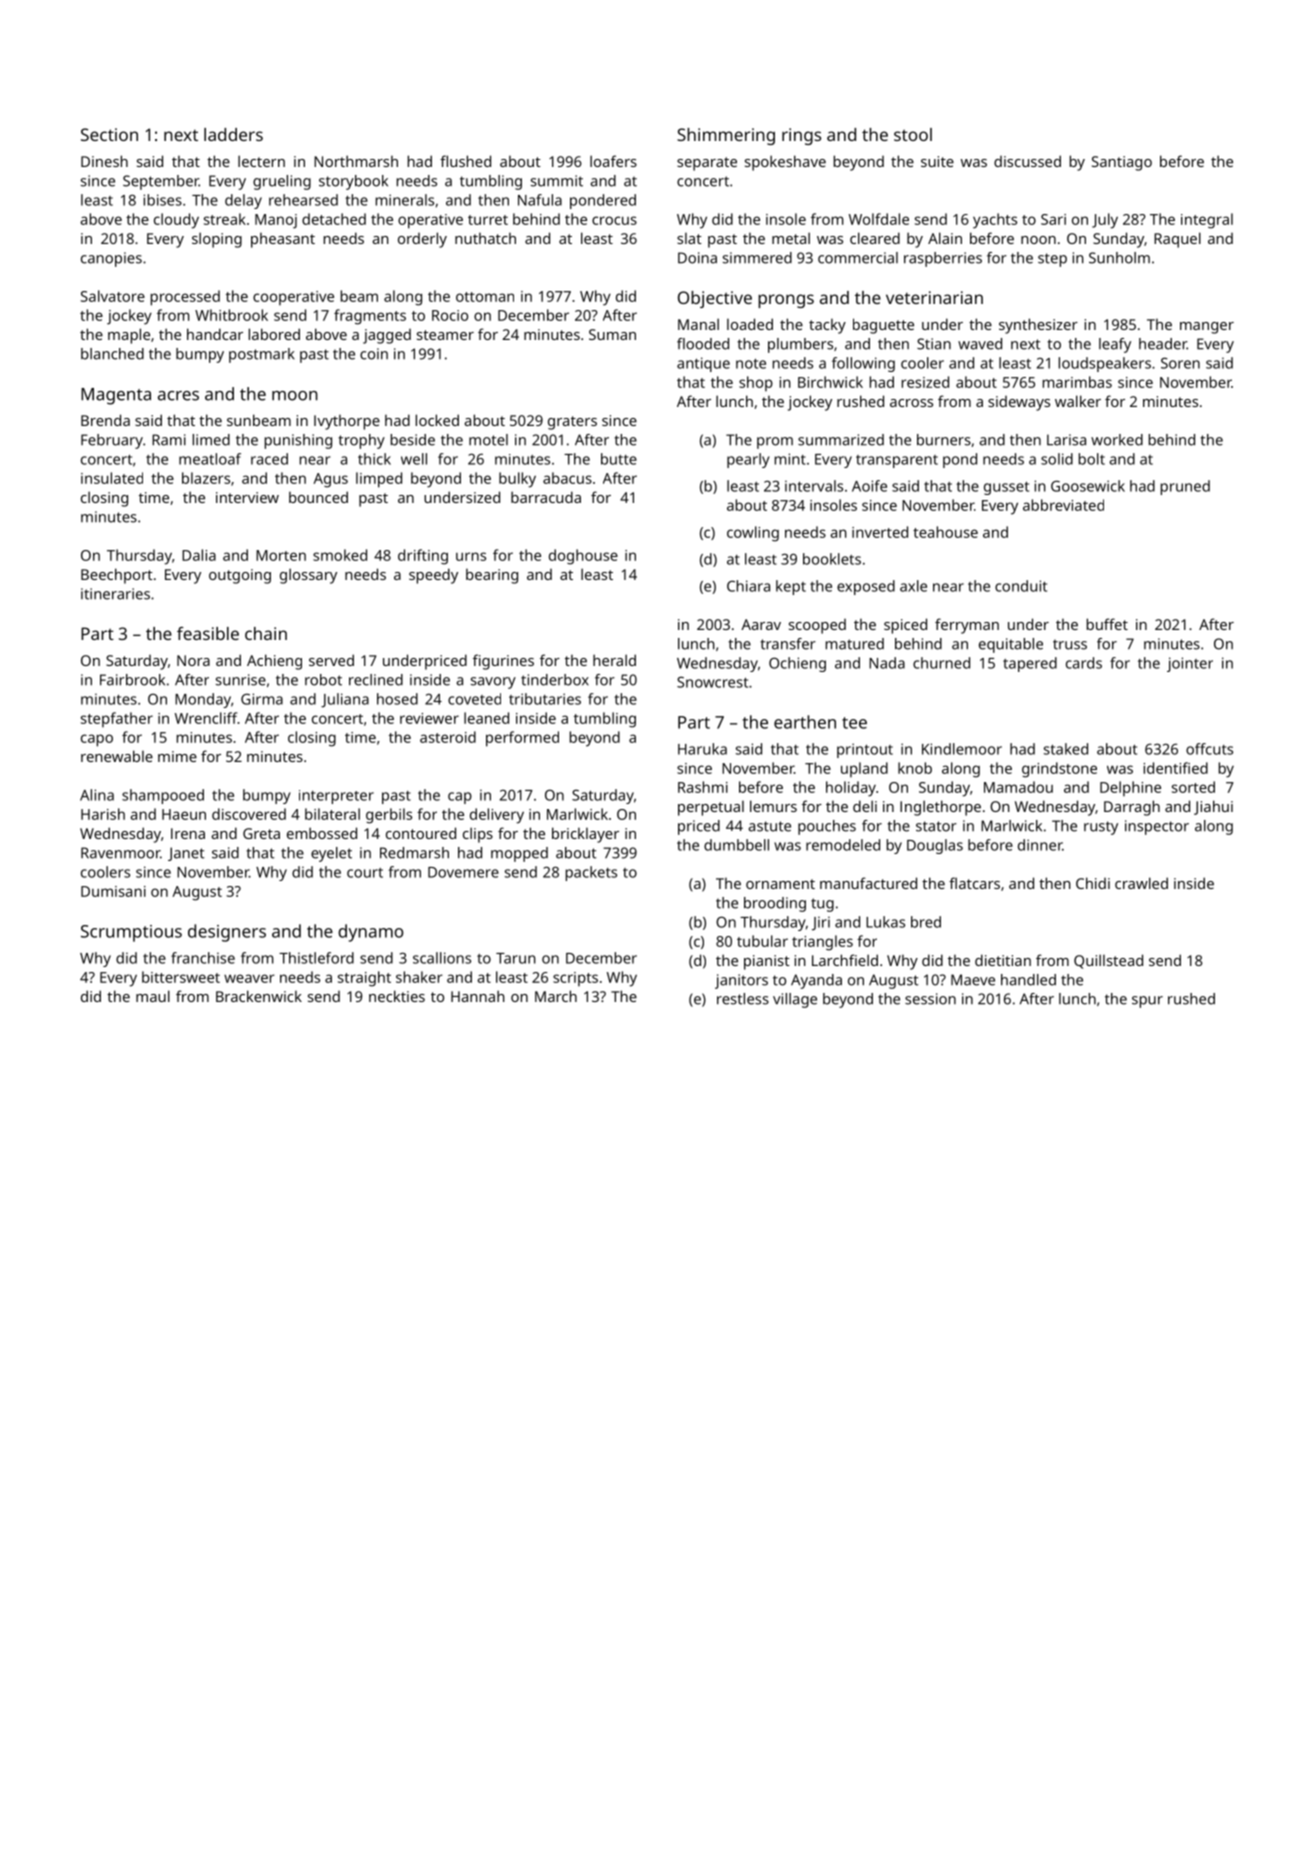 The height and width of the screenshot is (1859, 1314). What do you see at coordinates (203, 700) in the screenshot?
I see `Monday` at bounding box center [203, 700].
